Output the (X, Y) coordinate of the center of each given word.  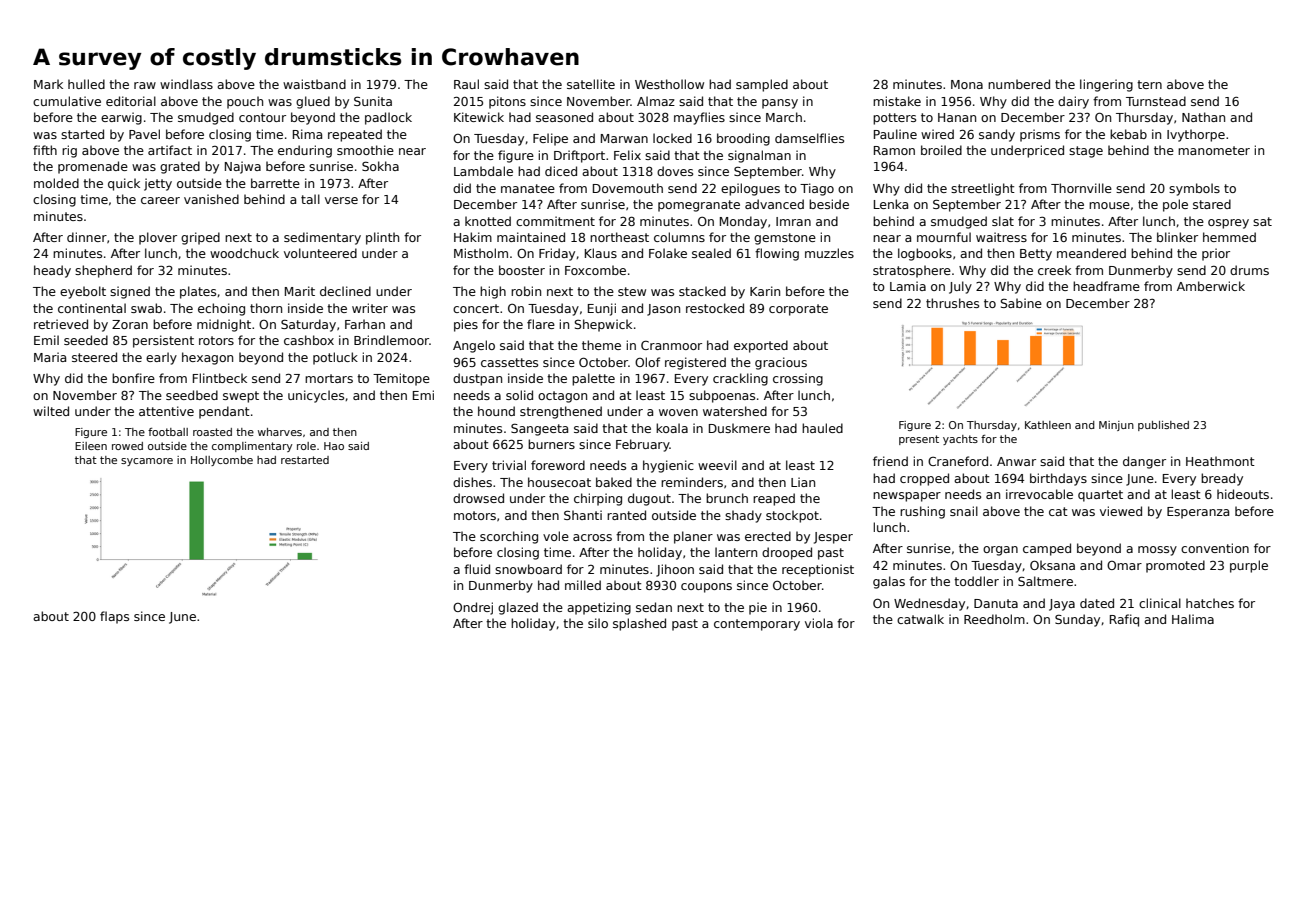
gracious (781, 363)
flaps (114, 617)
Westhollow (669, 84)
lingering (1106, 85)
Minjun (1116, 426)
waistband (314, 84)
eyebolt (83, 292)
